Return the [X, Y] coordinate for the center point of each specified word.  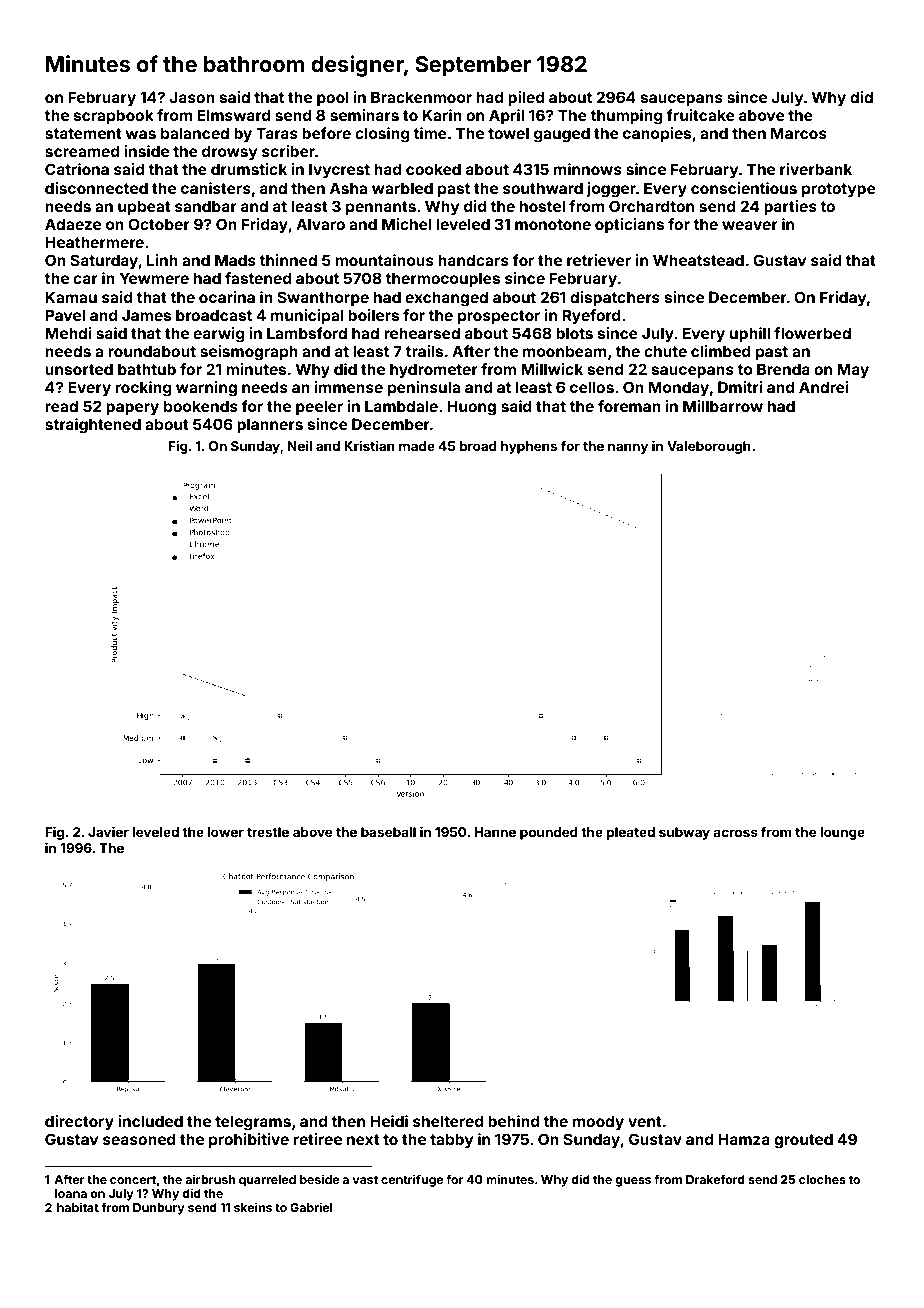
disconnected [96, 188]
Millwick [552, 369]
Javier [108, 831]
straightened [93, 426]
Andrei [824, 387]
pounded [549, 833]
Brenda [783, 369]
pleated [630, 833]
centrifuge [412, 1180]
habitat [78, 1207]
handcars [473, 260]
